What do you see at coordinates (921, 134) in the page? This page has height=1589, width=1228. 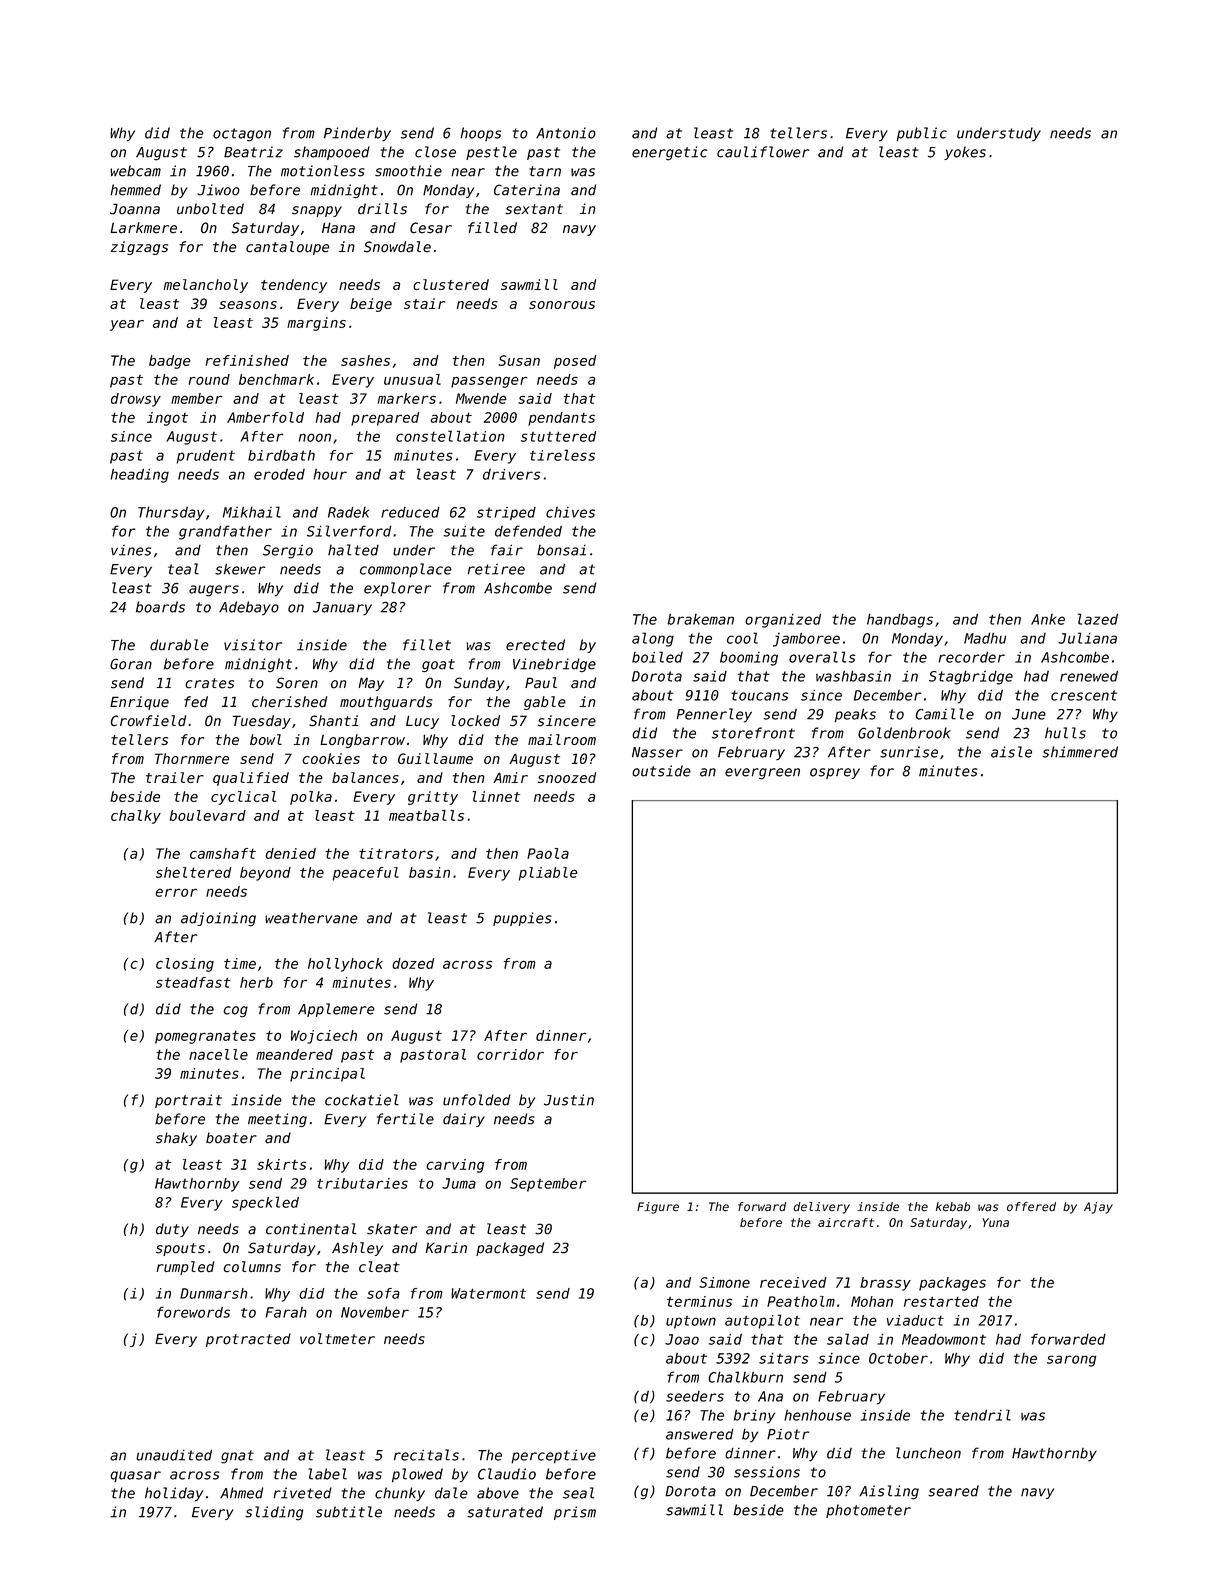 I see `public` at bounding box center [921, 134].
